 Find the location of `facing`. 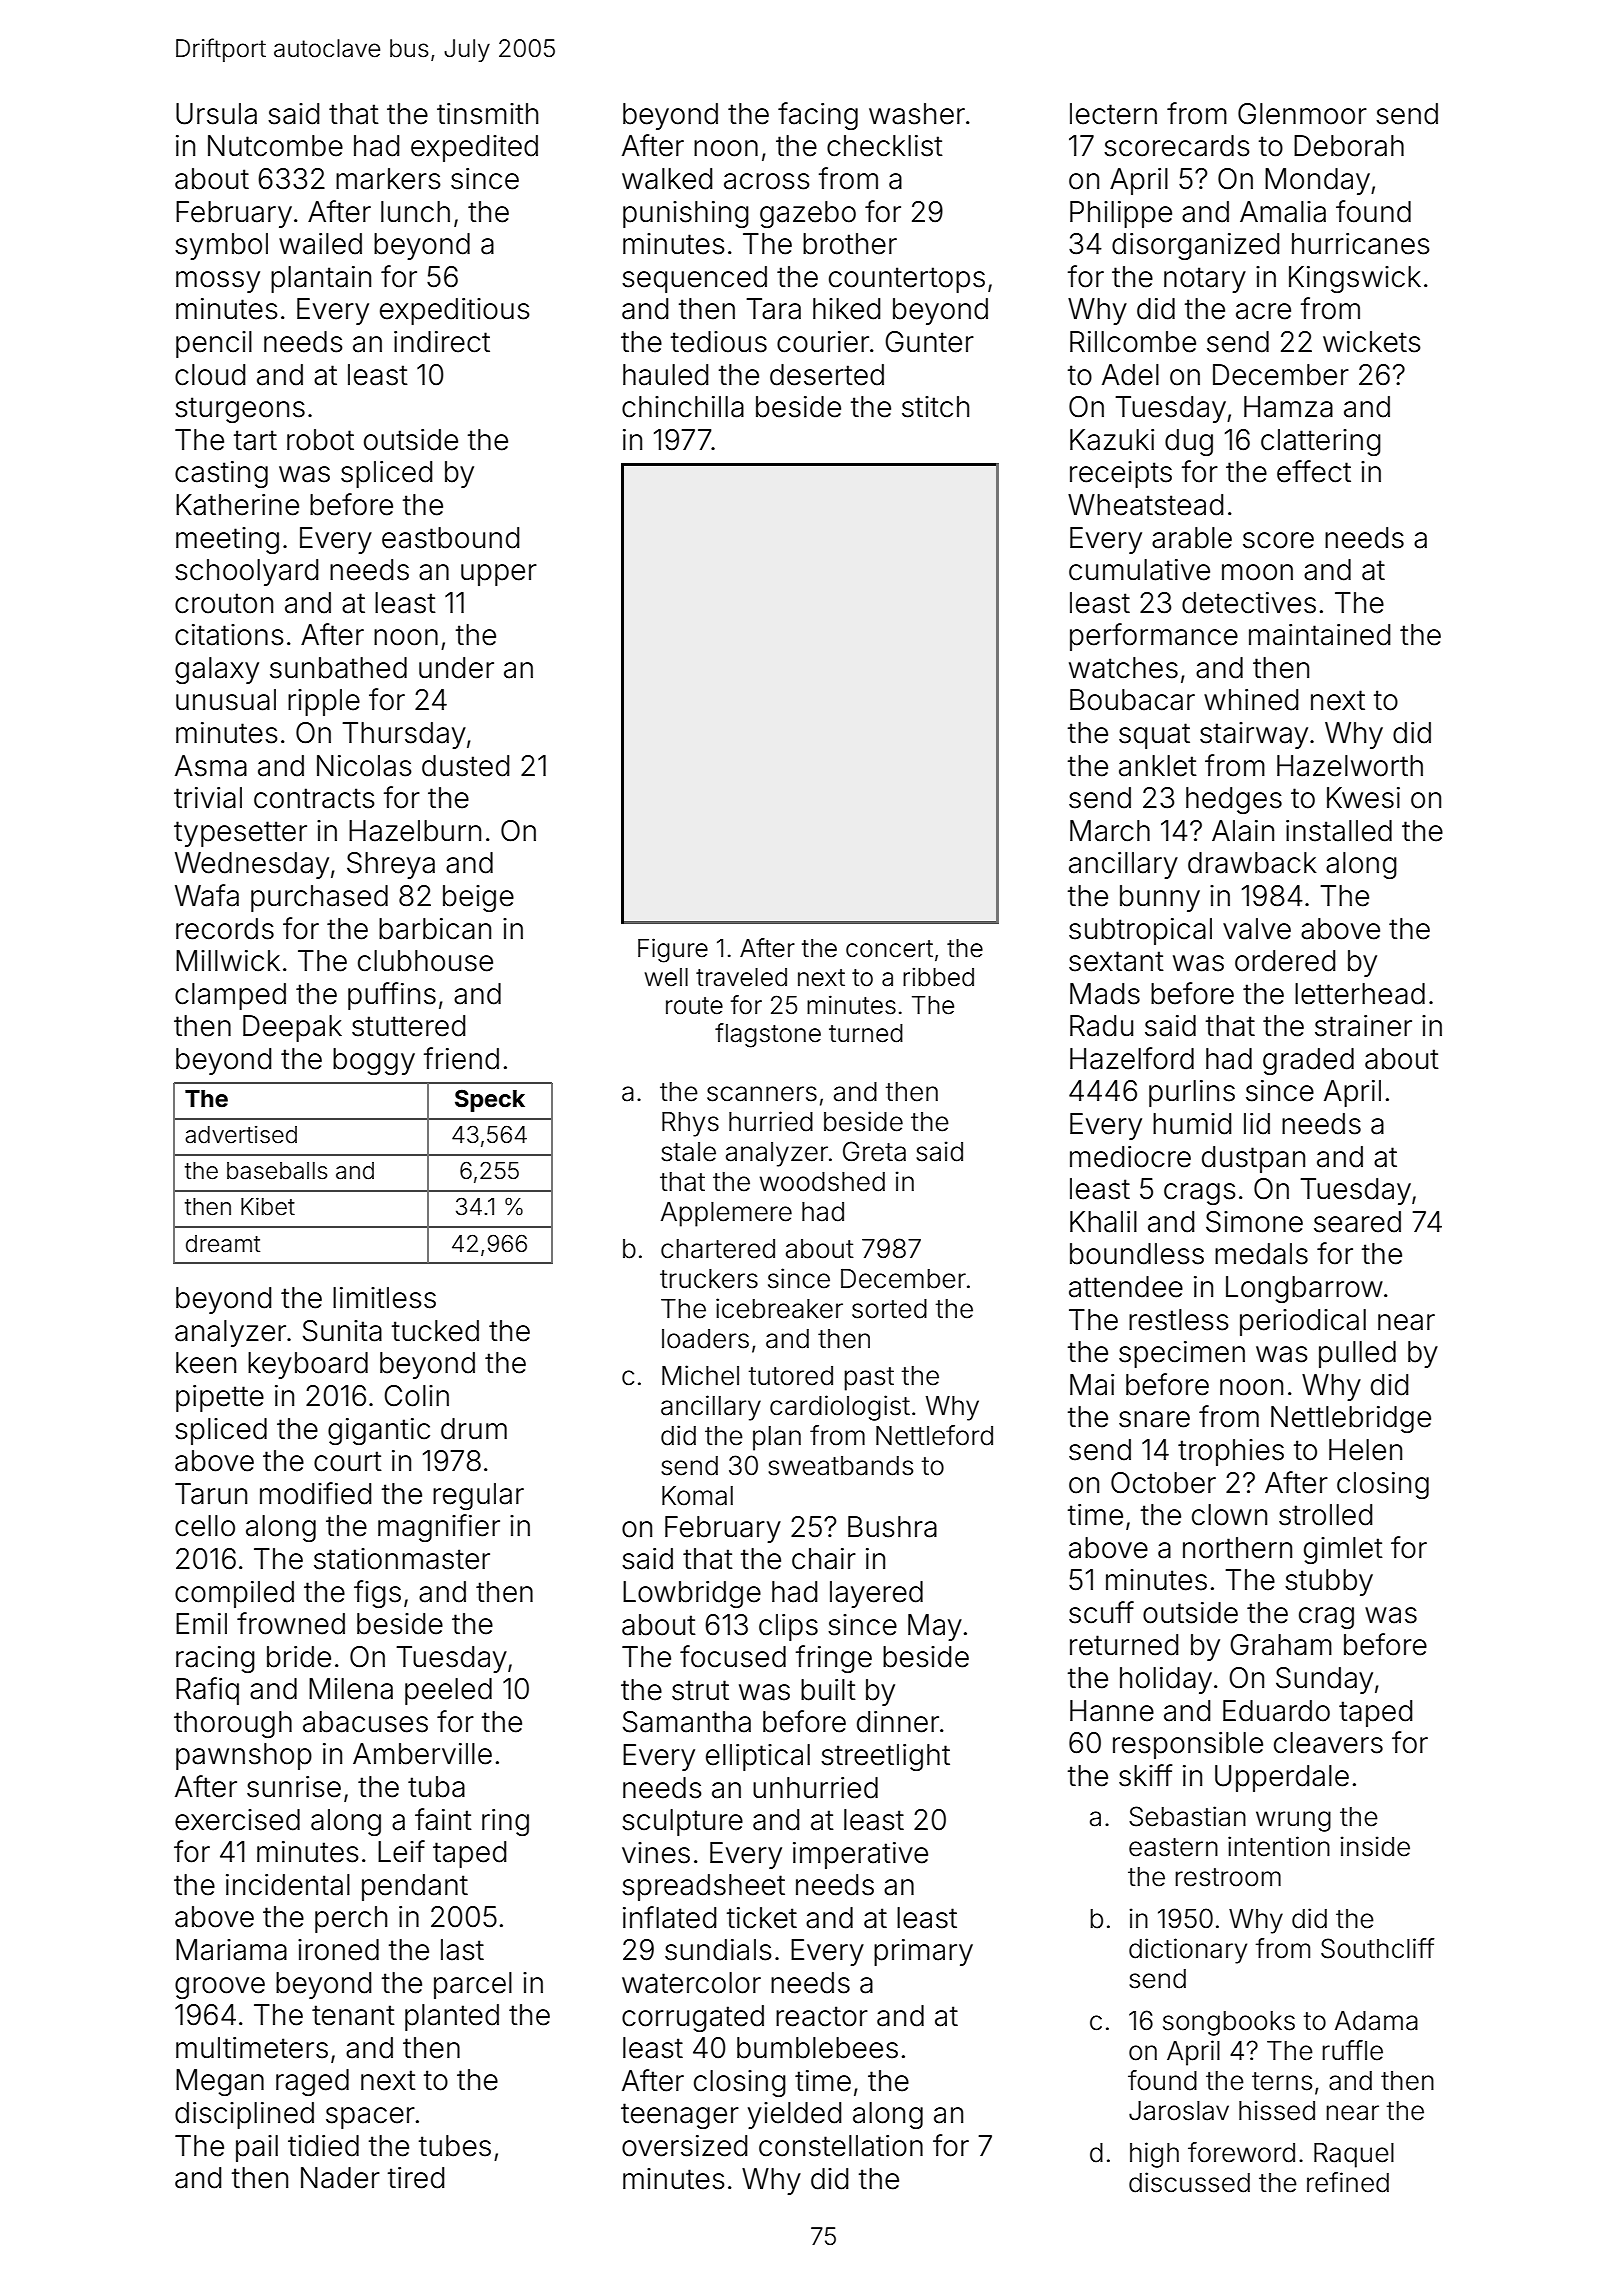

facing is located at coordinates (818, 116).
